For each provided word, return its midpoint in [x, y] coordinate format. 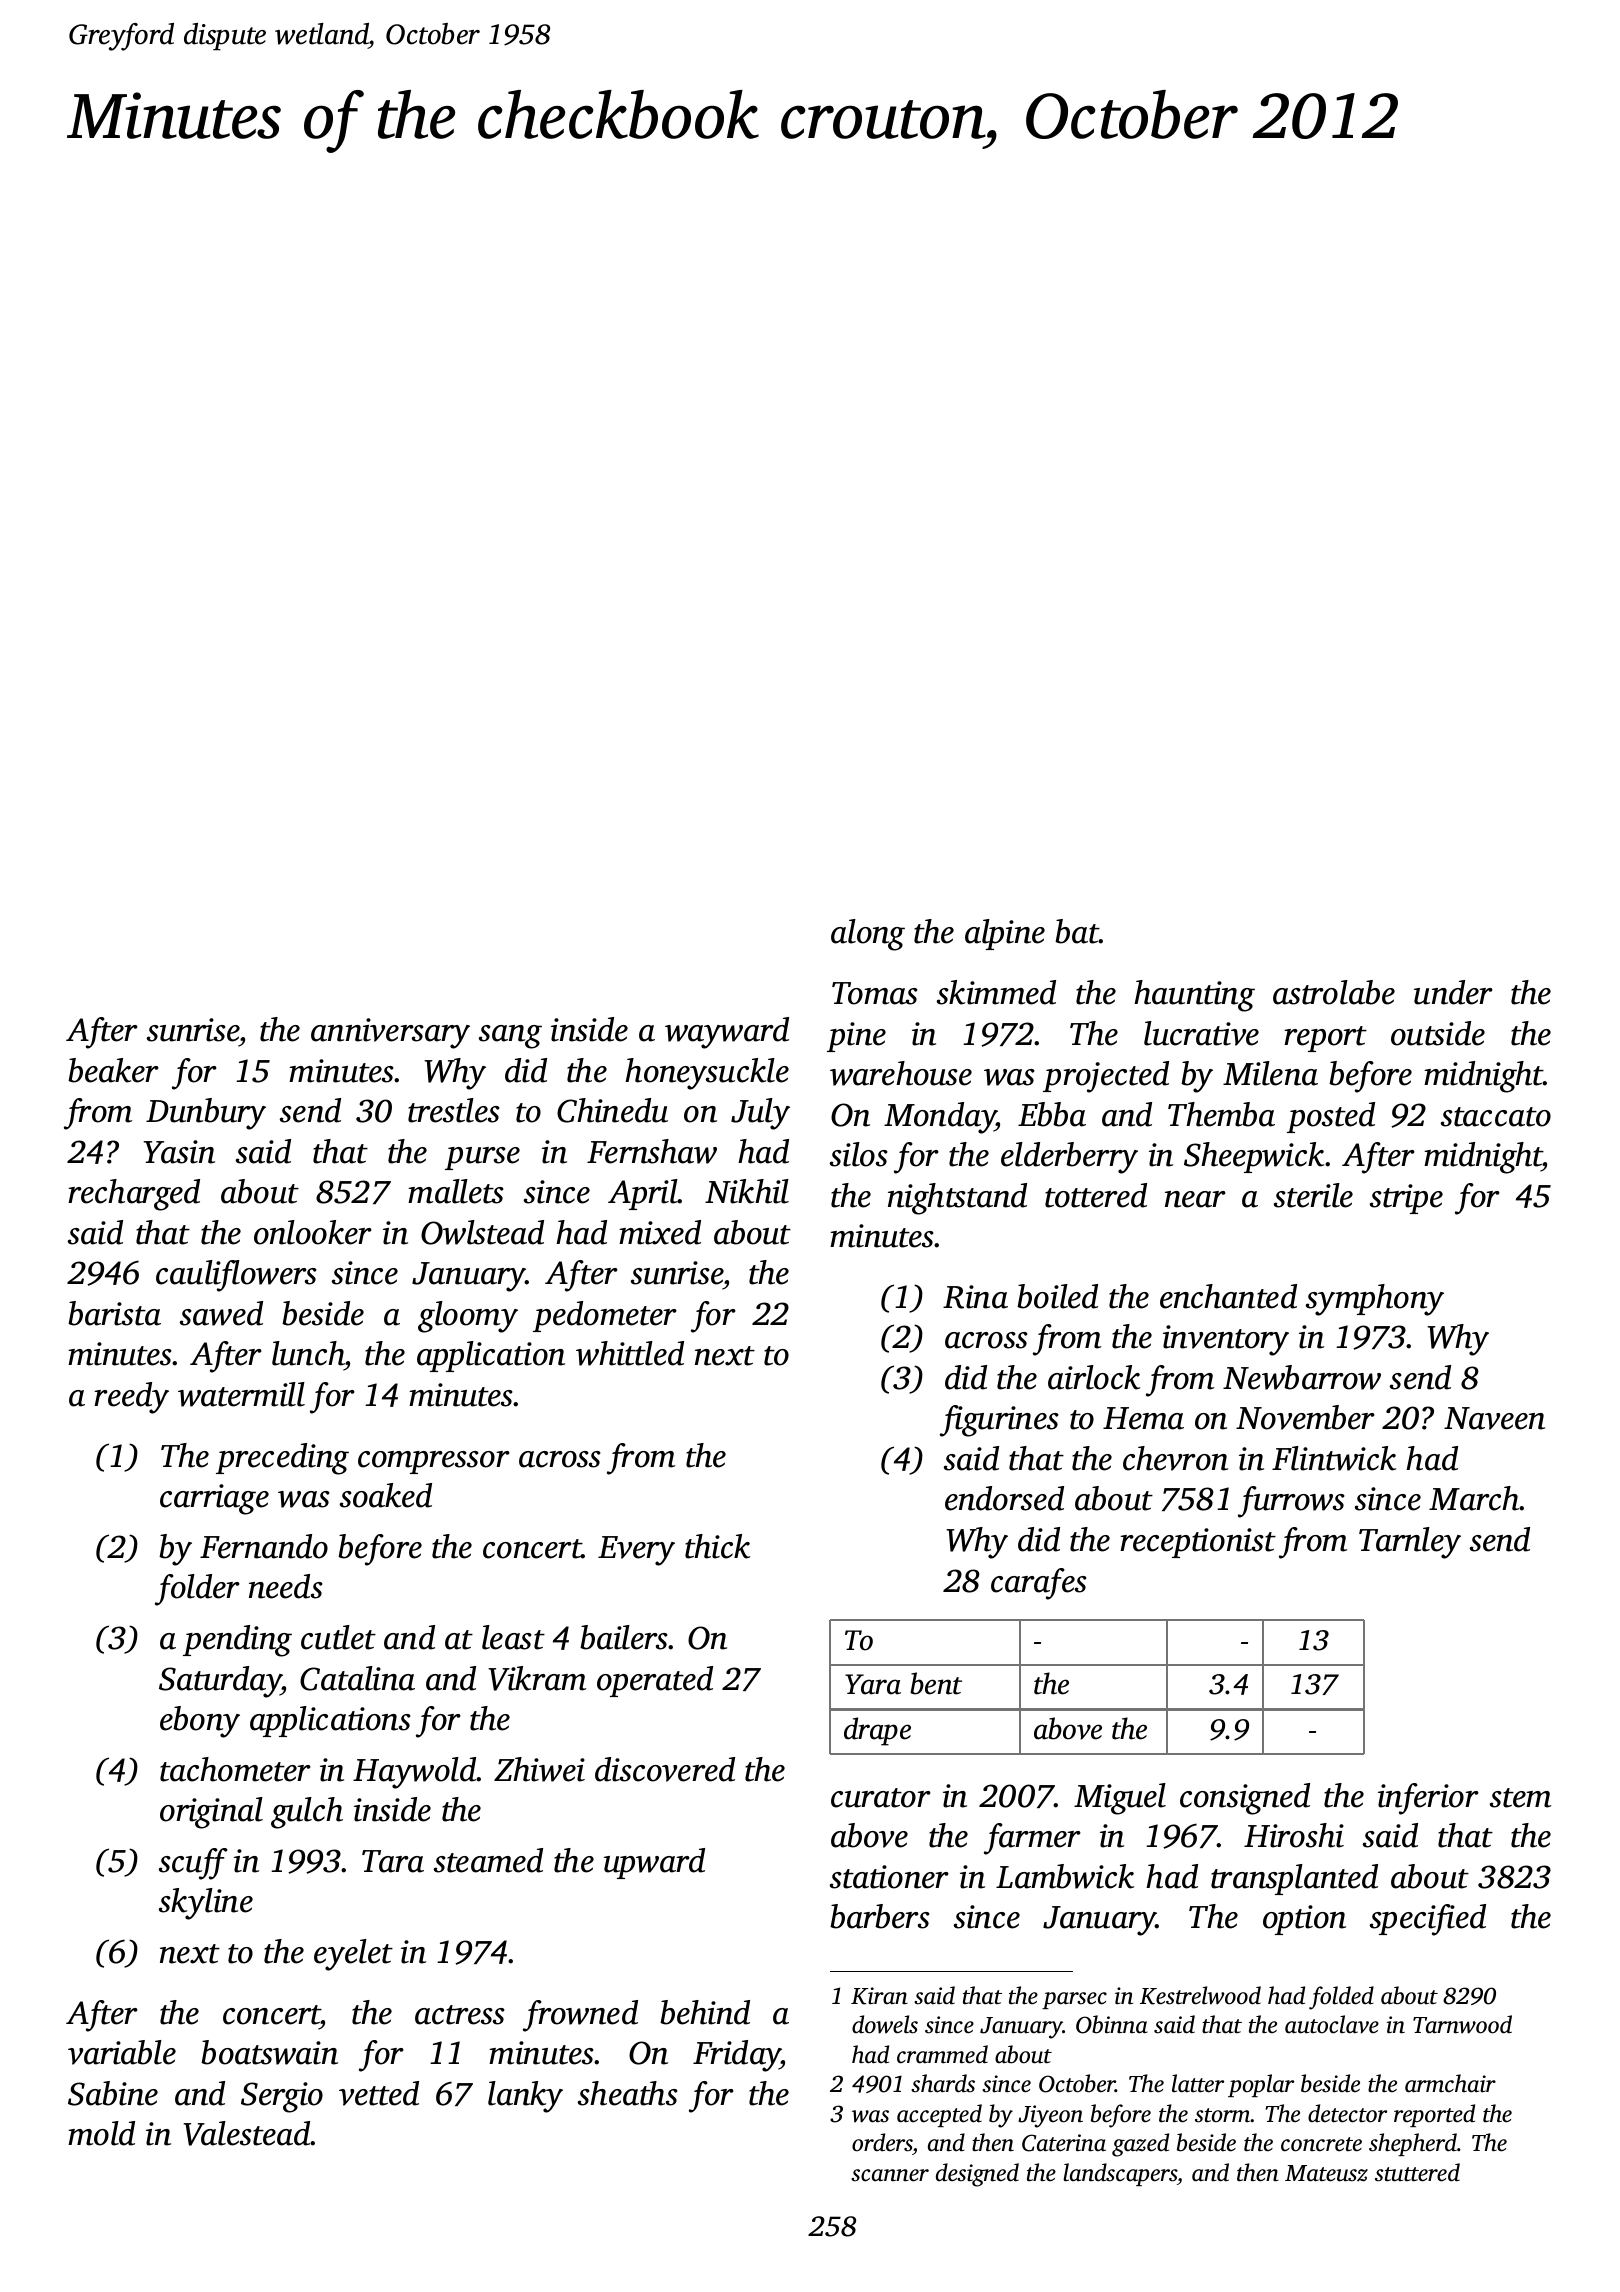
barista [114, 1313]
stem [1520, 1798]
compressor [434, 1462]
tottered [1096, 1195]
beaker [113, 1070]
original [211, 1813]
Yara [873, 1684]
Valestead [247, 2133]
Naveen [1494, 1418]
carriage [214, 1499]
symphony [1375, 1300]
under [1453, 992]
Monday [940, 1118]
